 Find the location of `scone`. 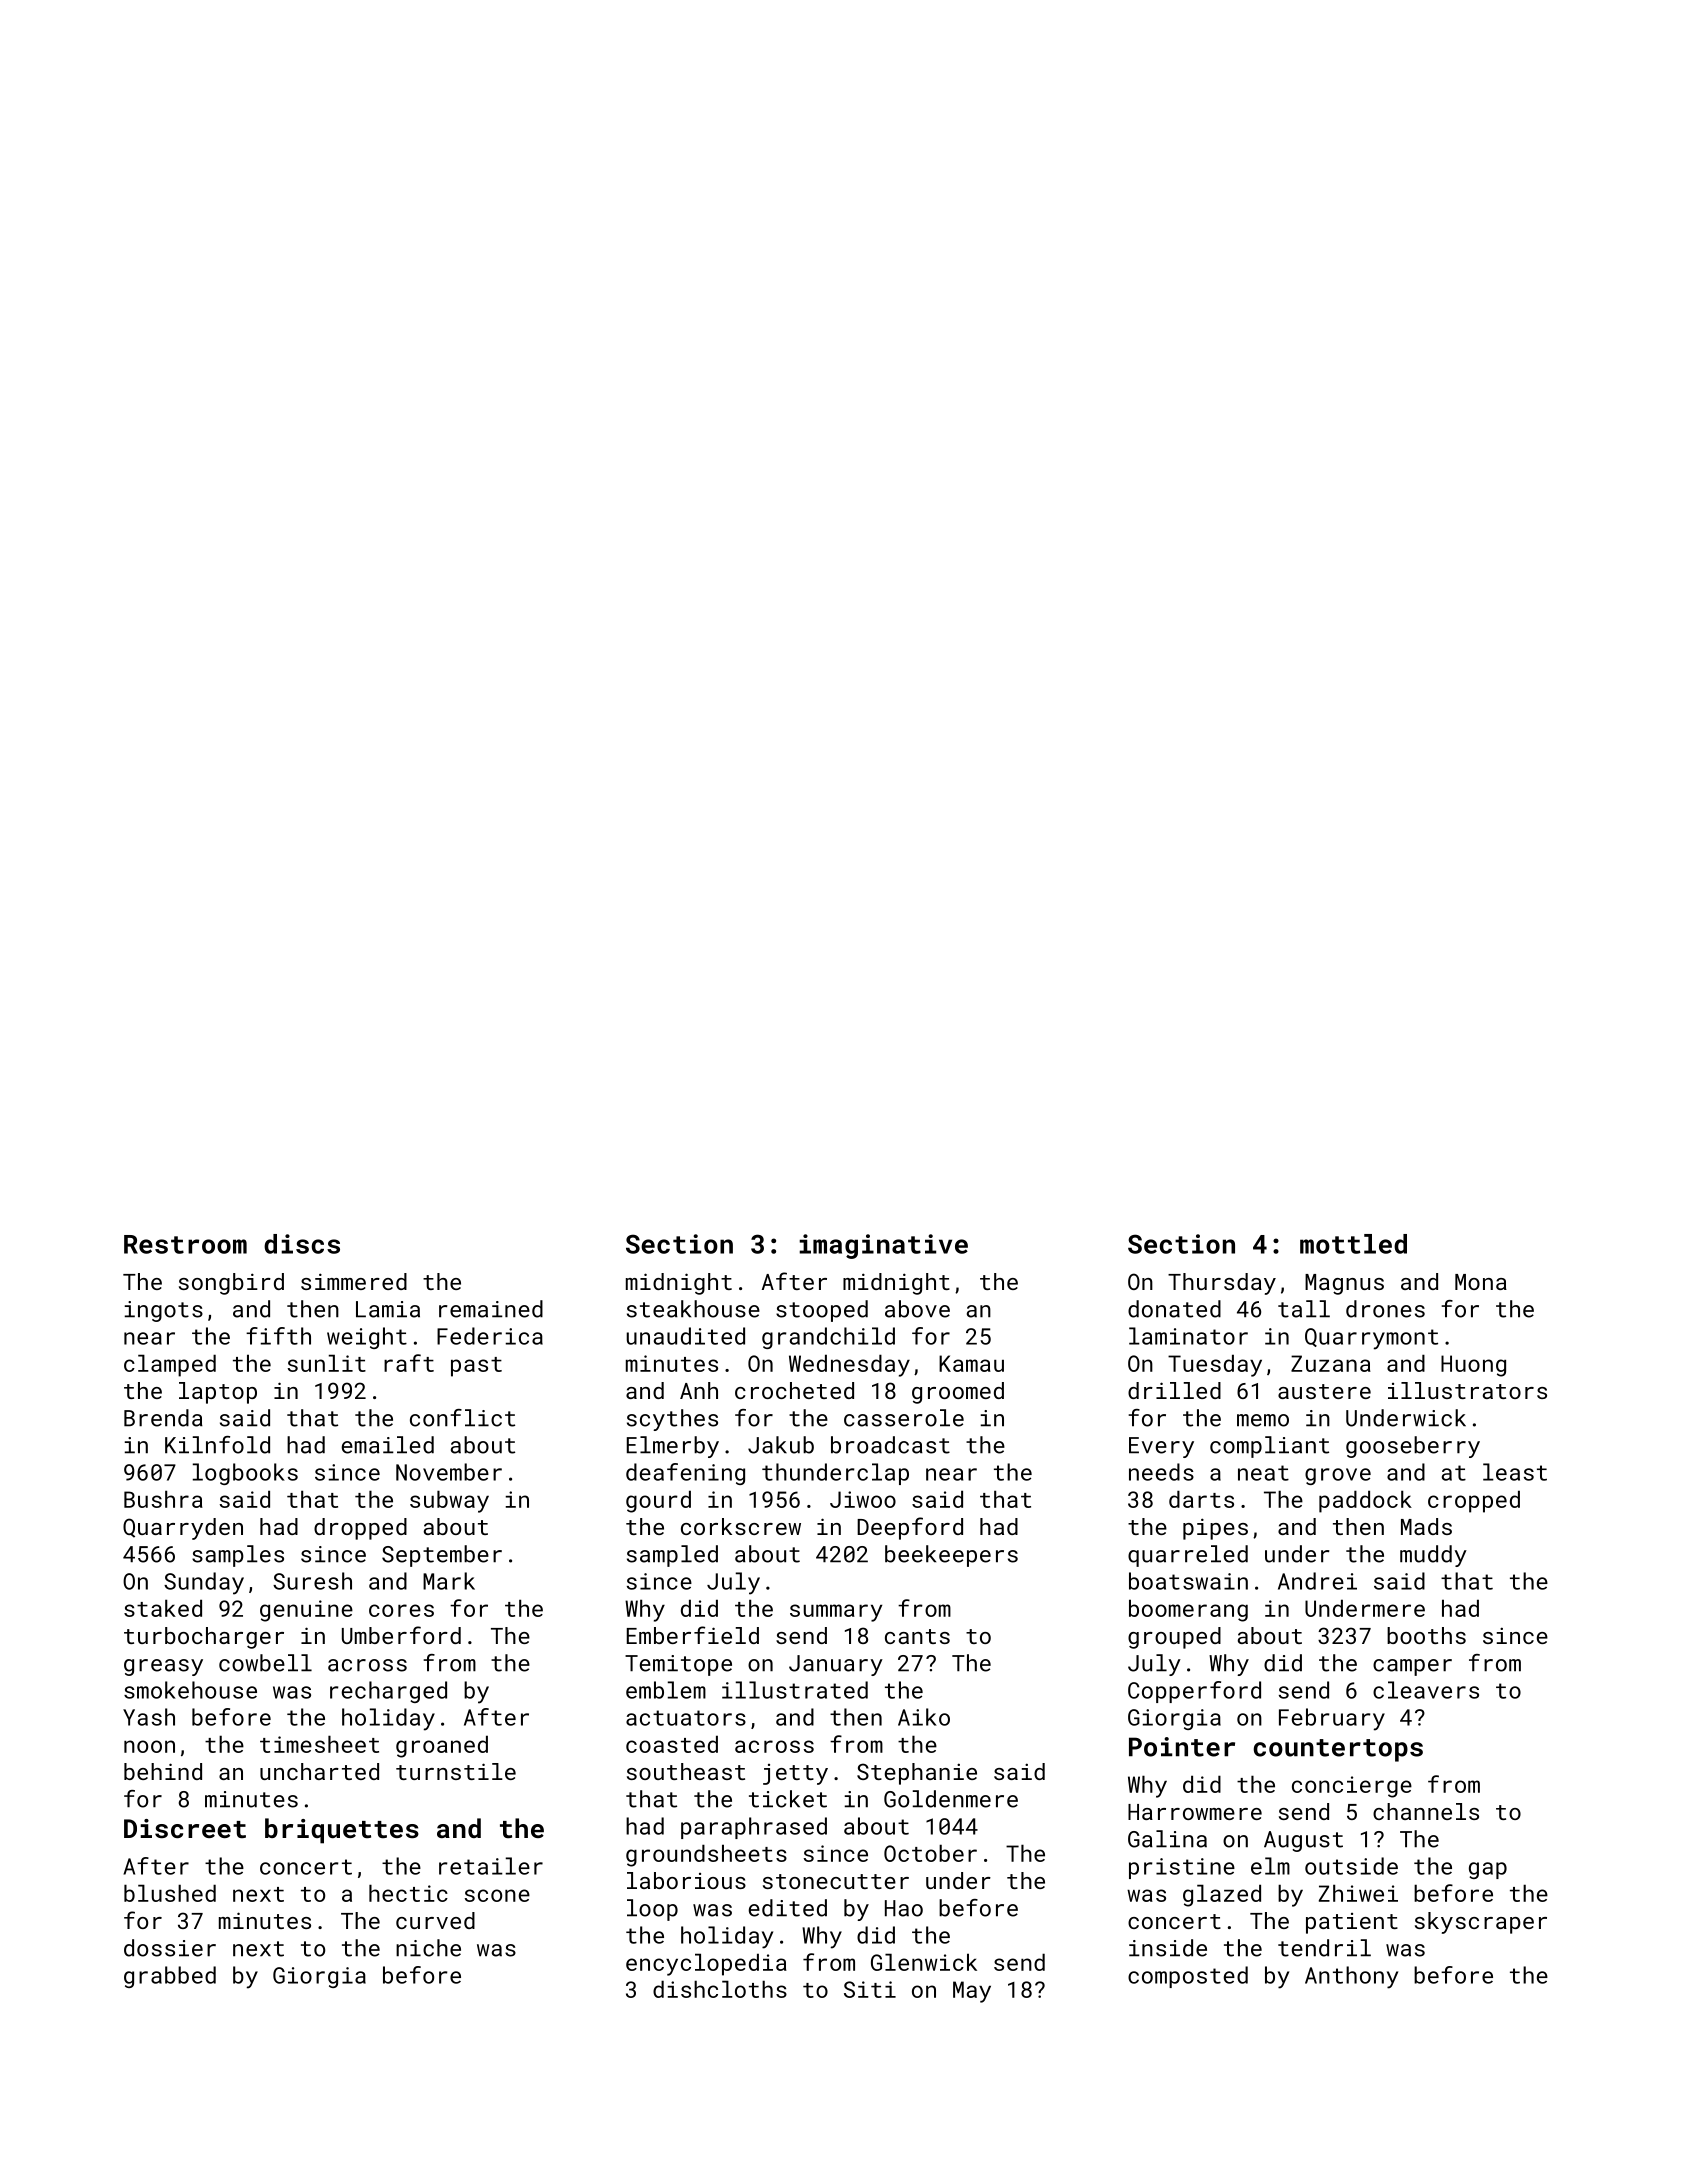

scone is located at coordinates (497, 1895).
